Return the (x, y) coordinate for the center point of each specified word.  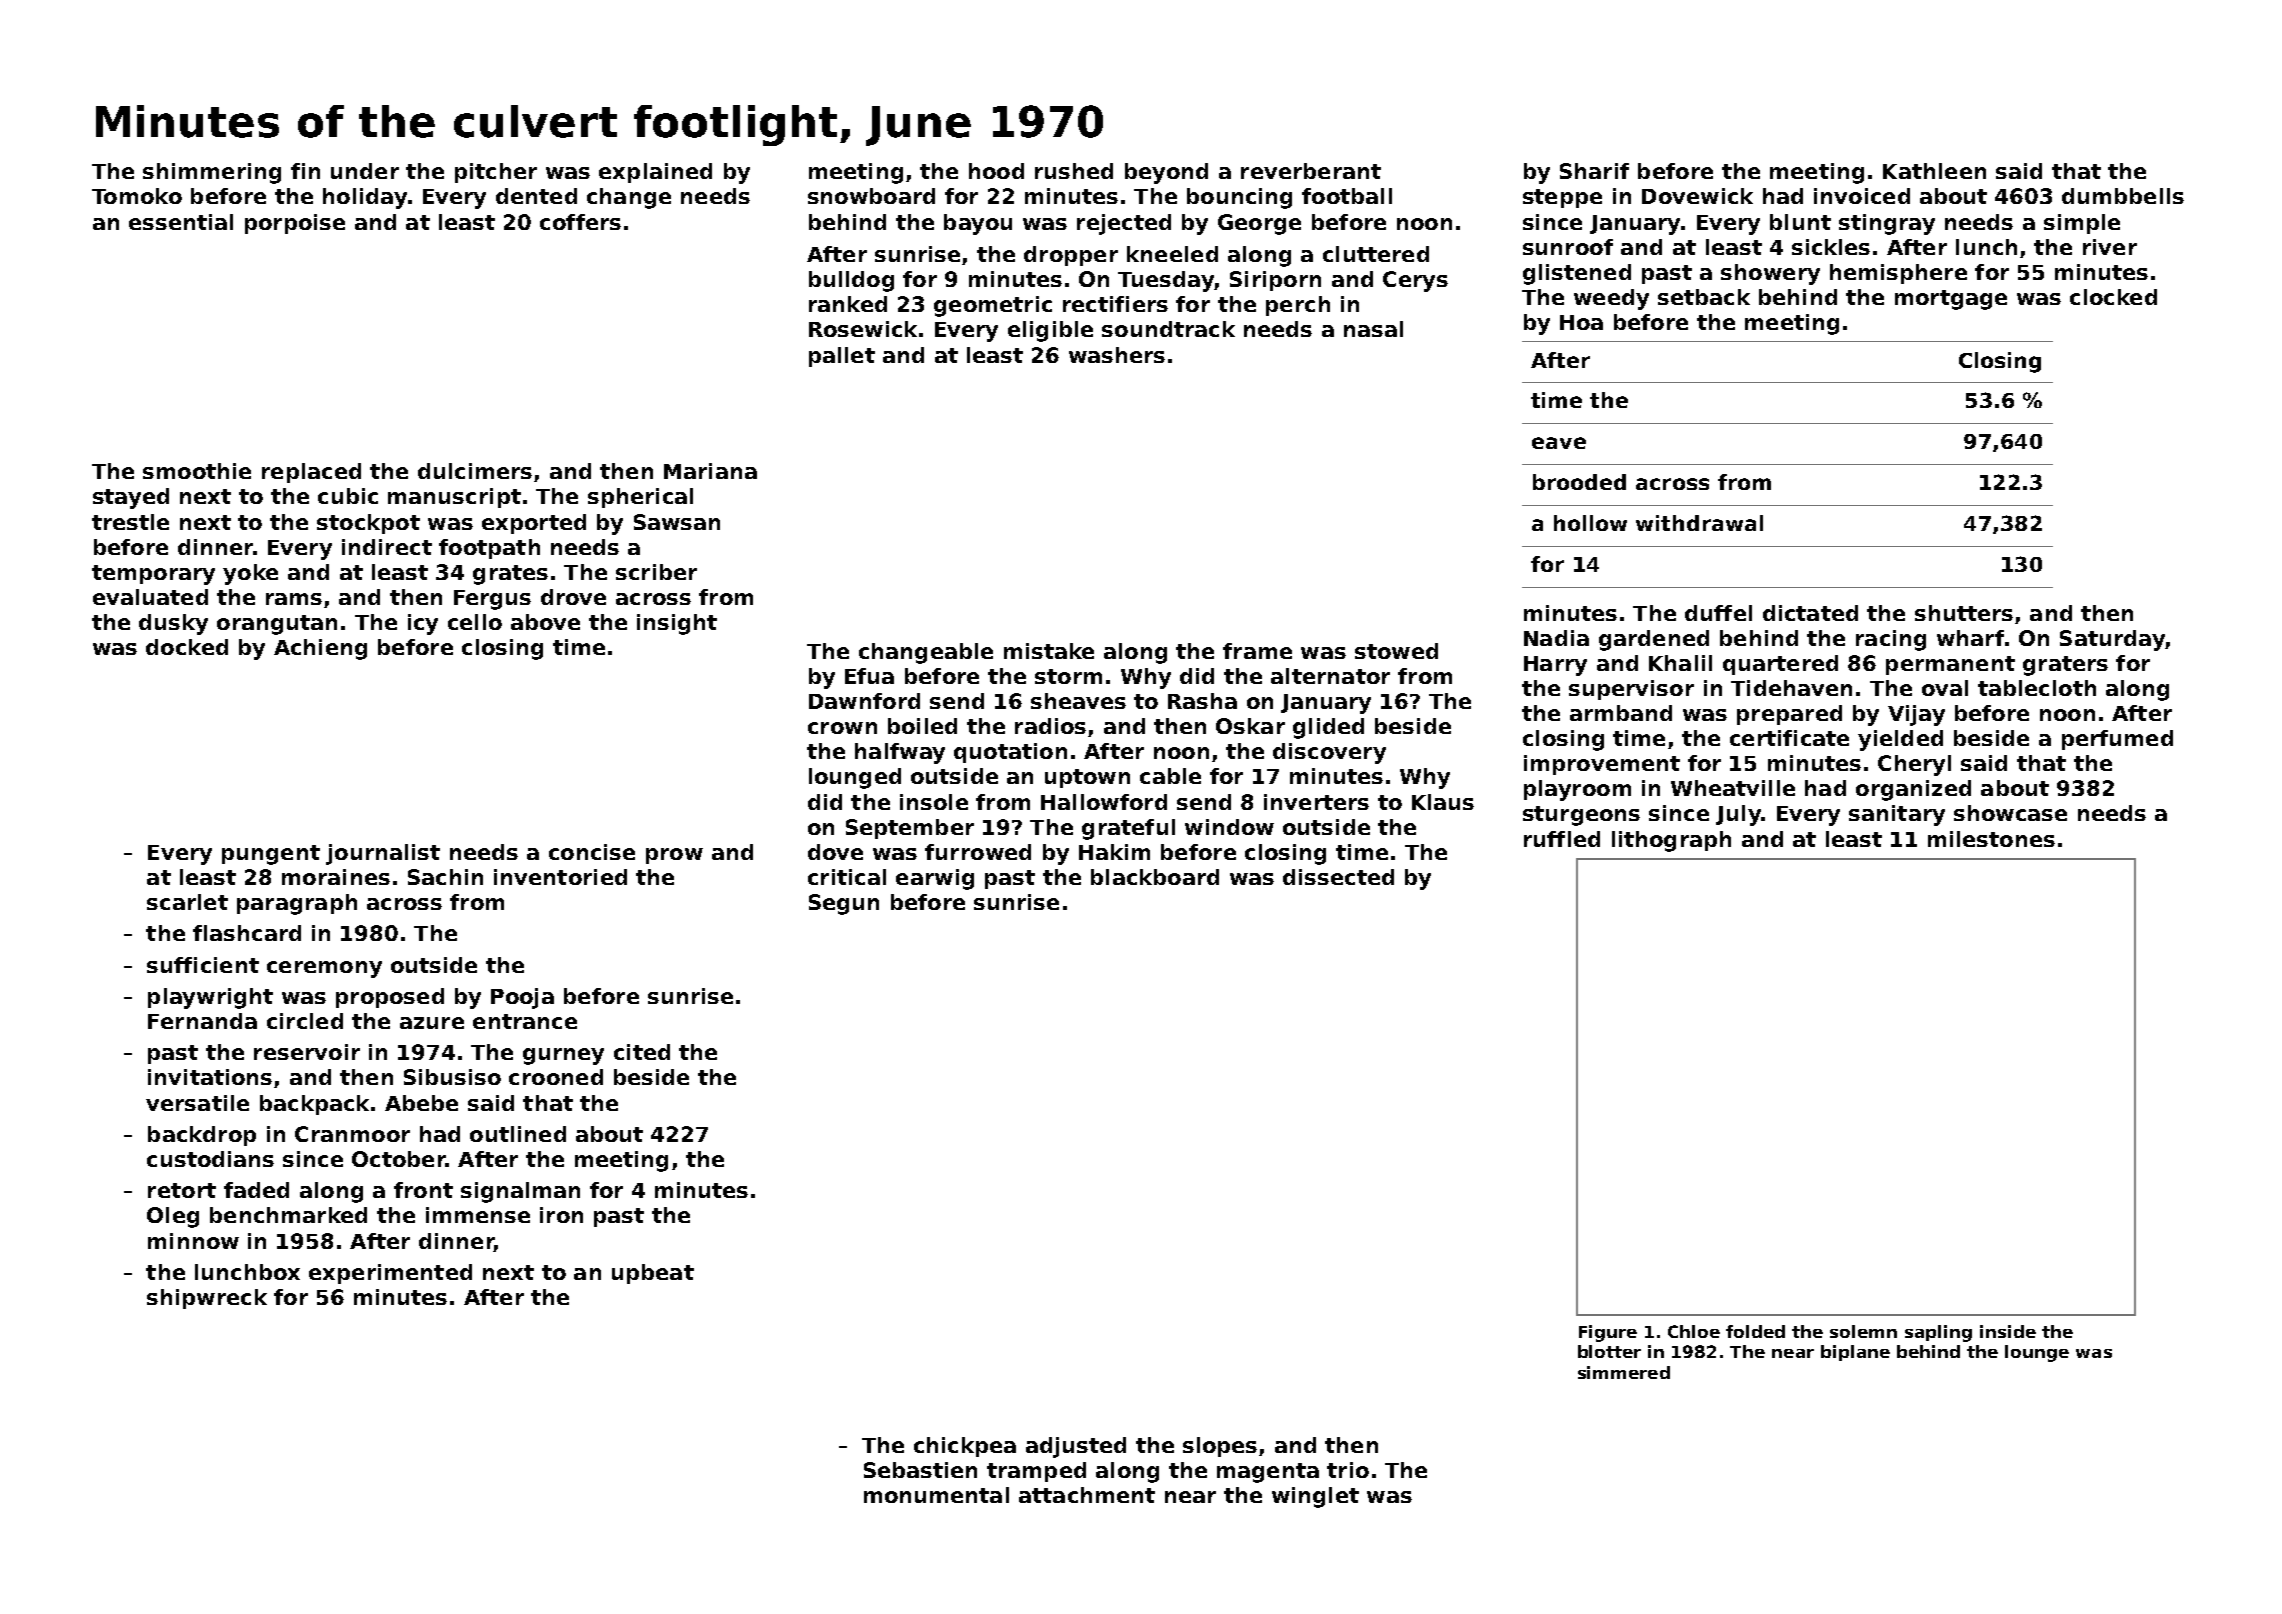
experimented (390, 1274)
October (399, 1159)
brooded (1579, 482)
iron (561, 1215)
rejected (1124, 224)
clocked (2113, 297)
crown (842, 728)
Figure (1608, 1333)
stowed (1396, 651)
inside (2008, 1331)
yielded (1900, 740)
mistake (1049, 651)
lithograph (1671, 841)
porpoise (295, 224)
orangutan (277, 625)
